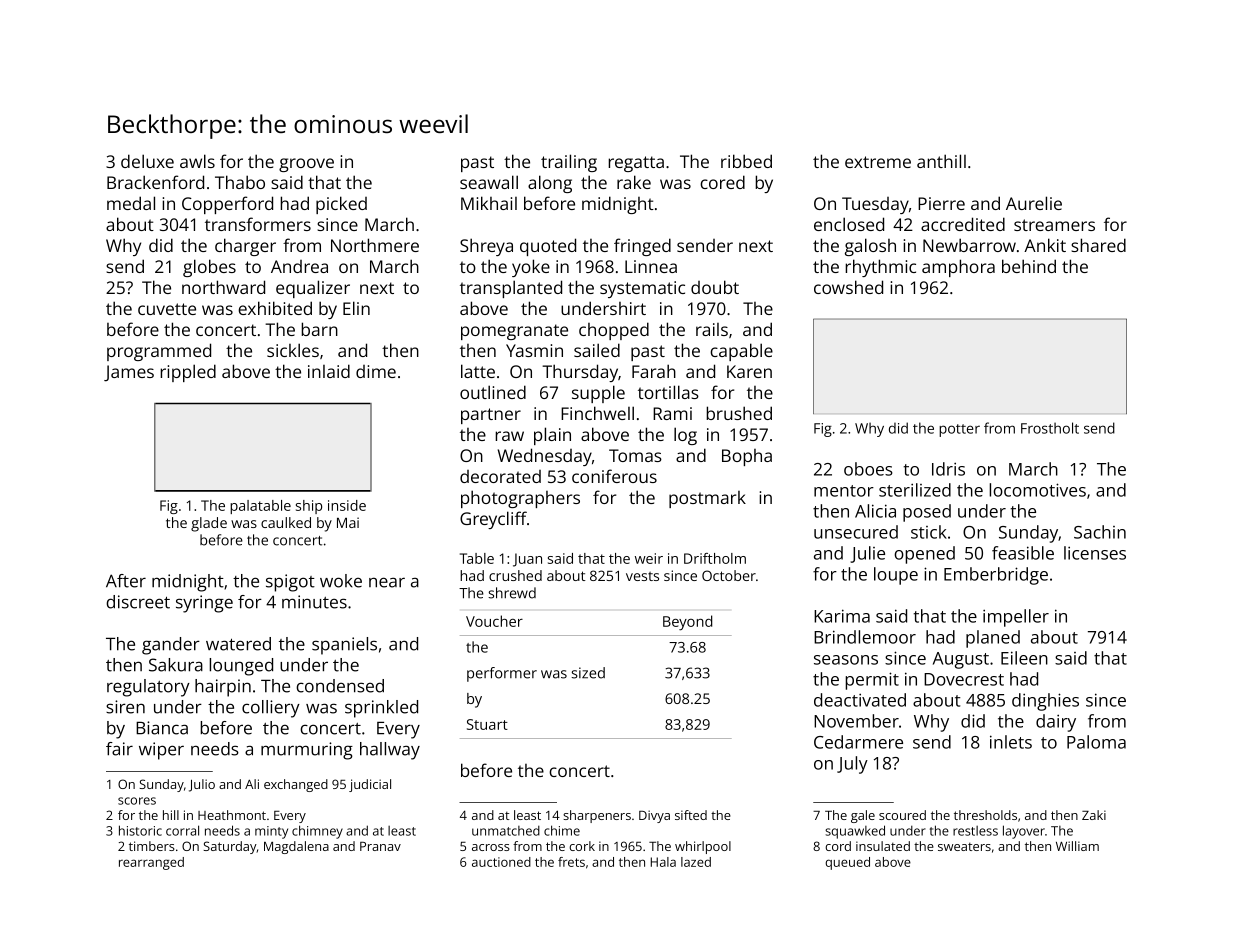 The image size is (1233, 952). Describe the element at coordinates (151, 863) in the screenshot. I see `rearranged` at that location.
